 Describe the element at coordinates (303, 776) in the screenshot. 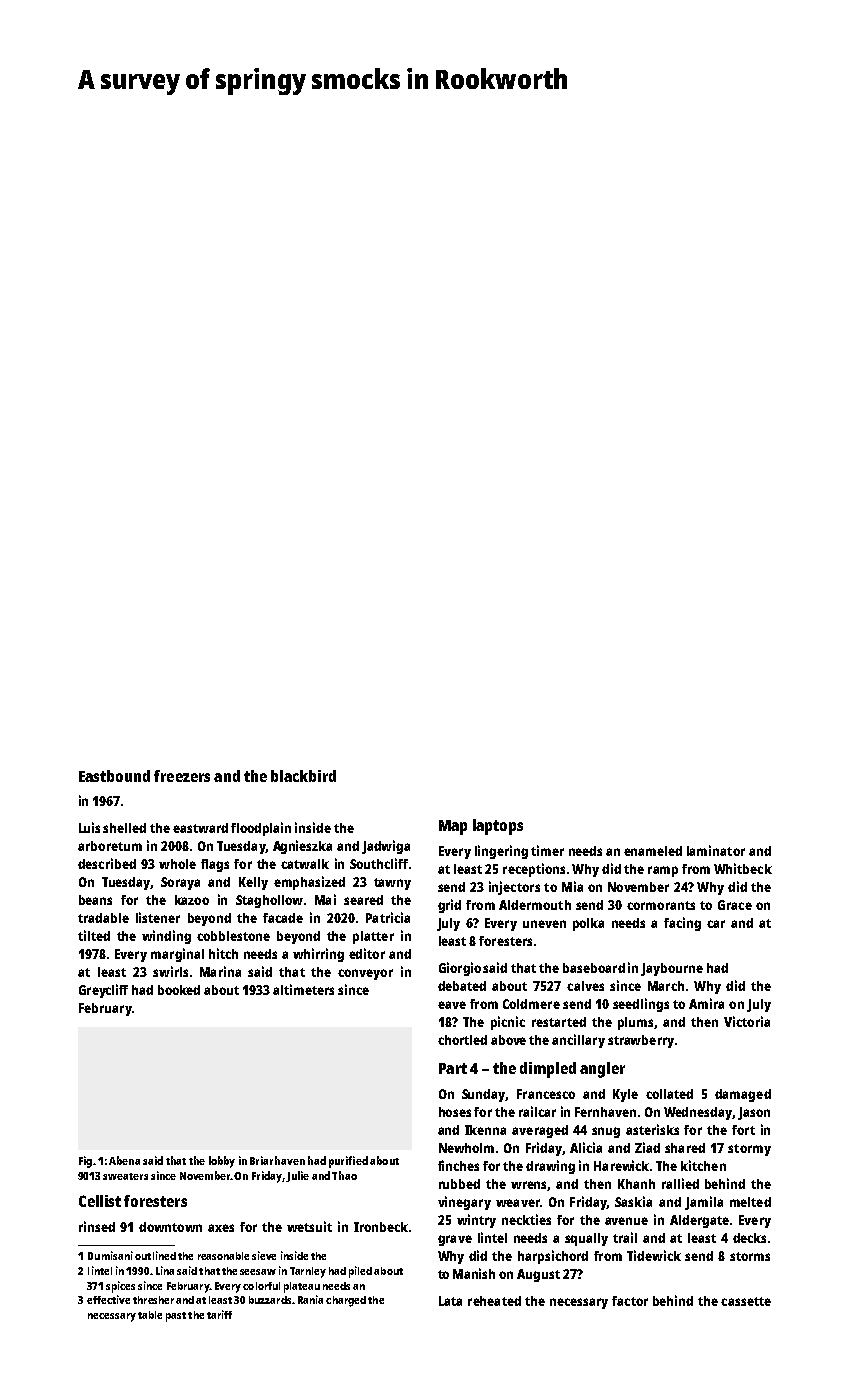

I see `blackbird` at that location.
